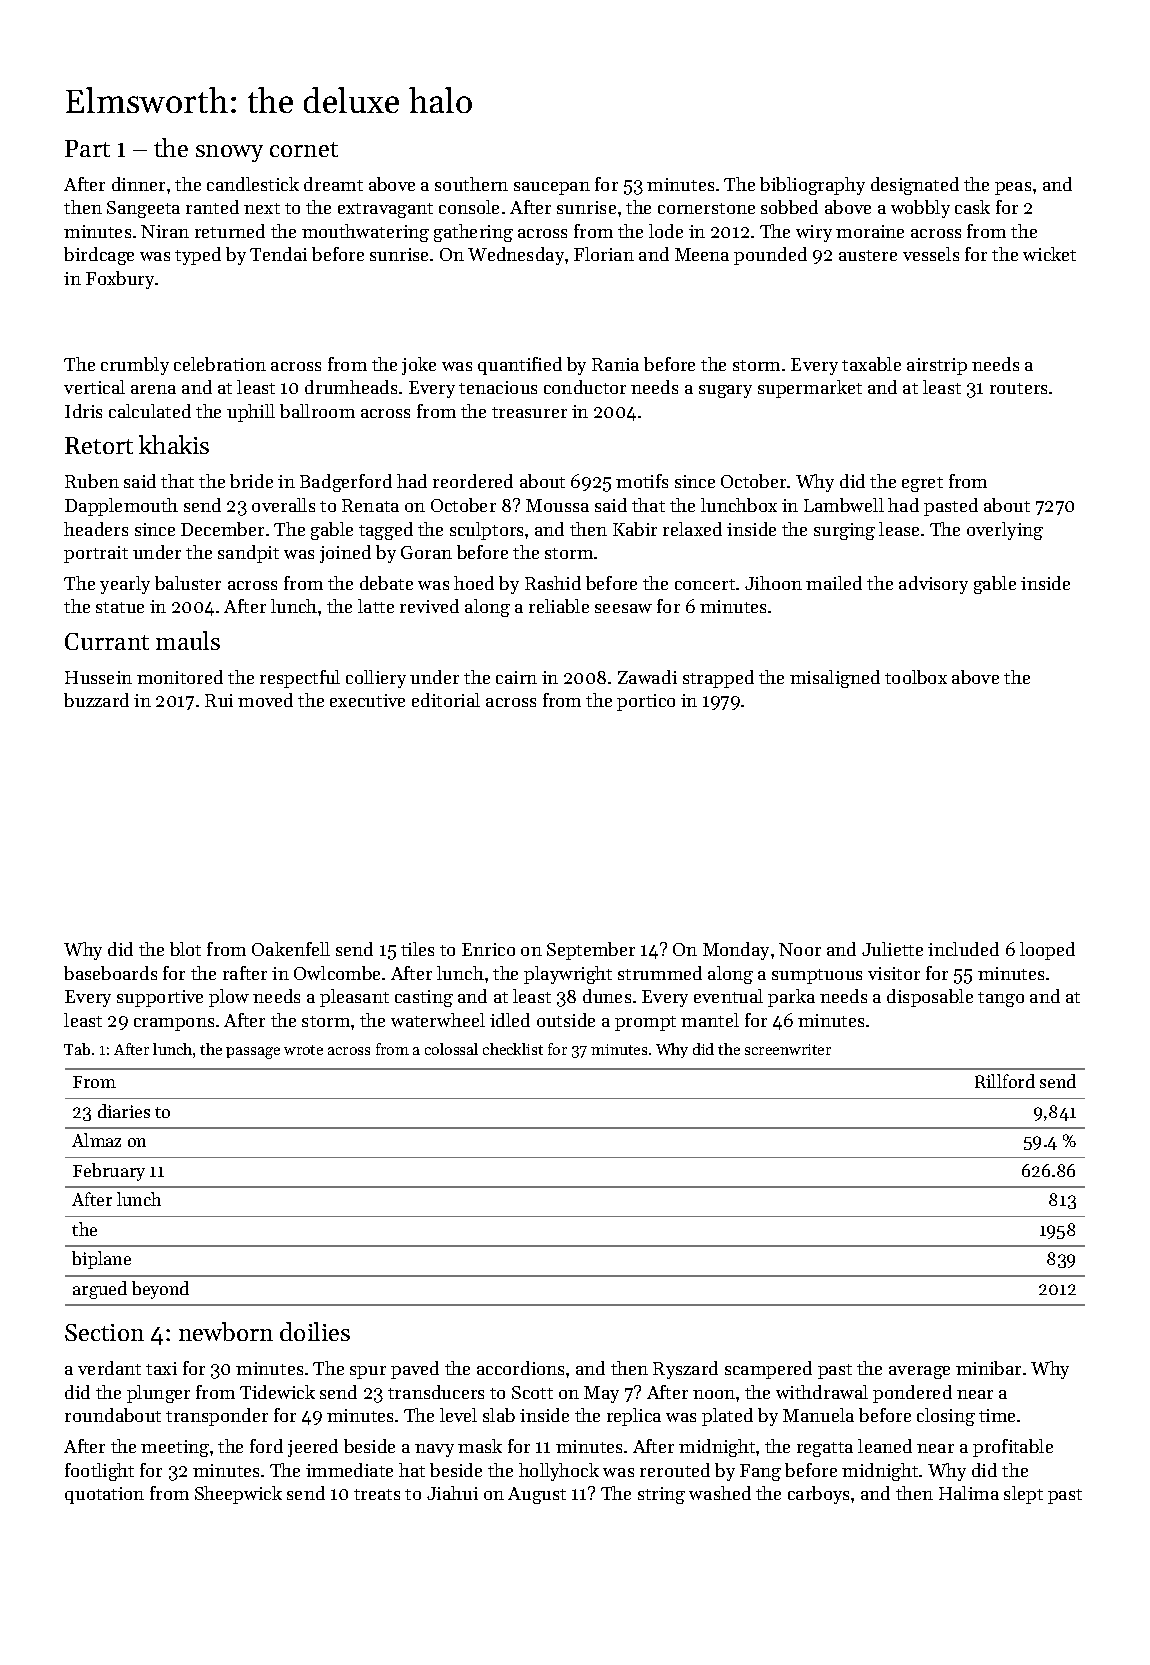 The width and height of the screenshot is (1150, 1665). What do you see at coordinates (104, 1495) in the screenshot?
I see `quotation` at bounding box center [104, 1495].
